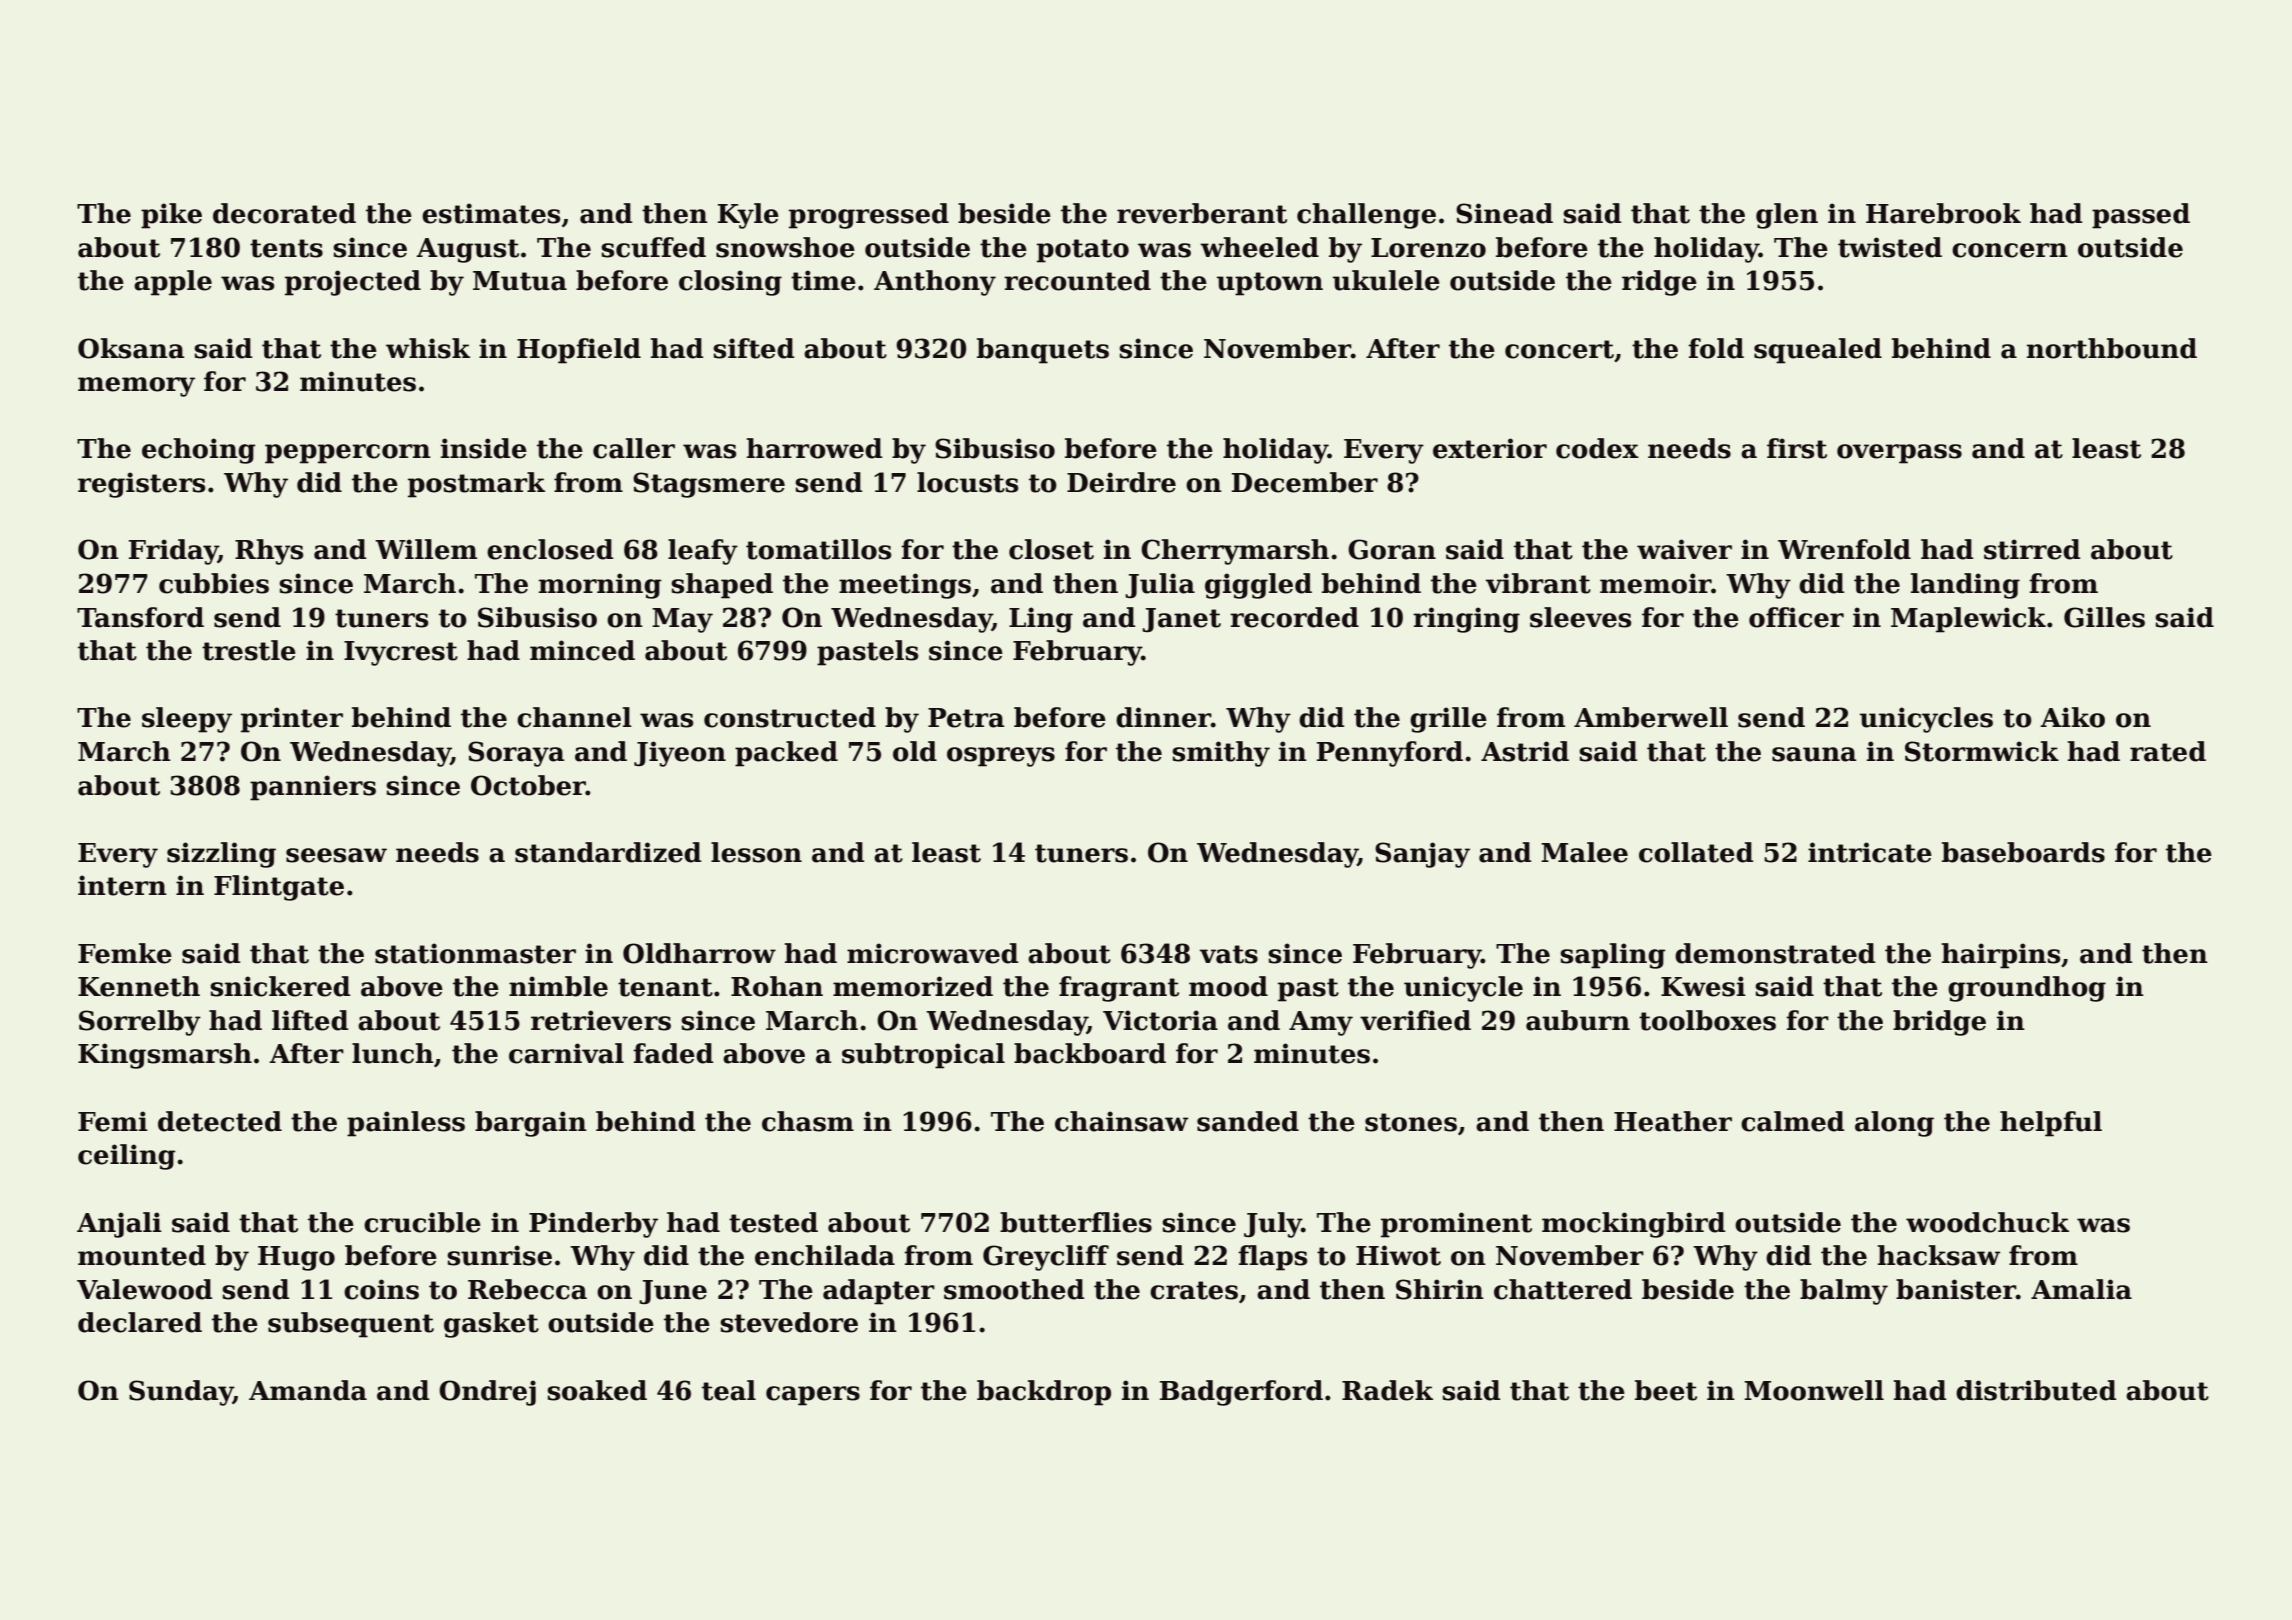 This document has height=1620, width=2292. Describe the element at coordinates (1390, 754) in the document. I see `Pennyford` at that location.
